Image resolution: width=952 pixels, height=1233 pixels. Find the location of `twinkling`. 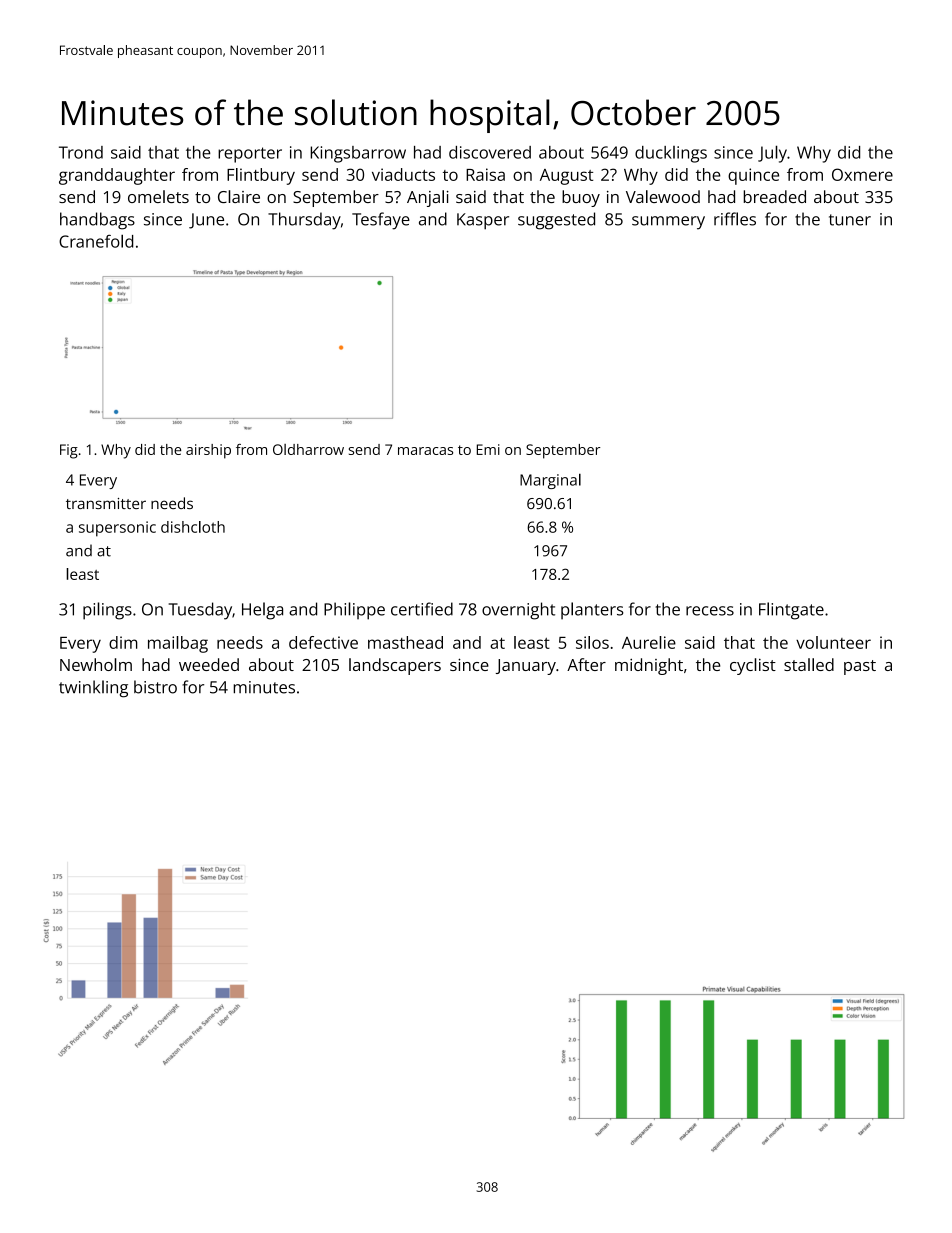

twinkling is located at coordinates (93, 689).
